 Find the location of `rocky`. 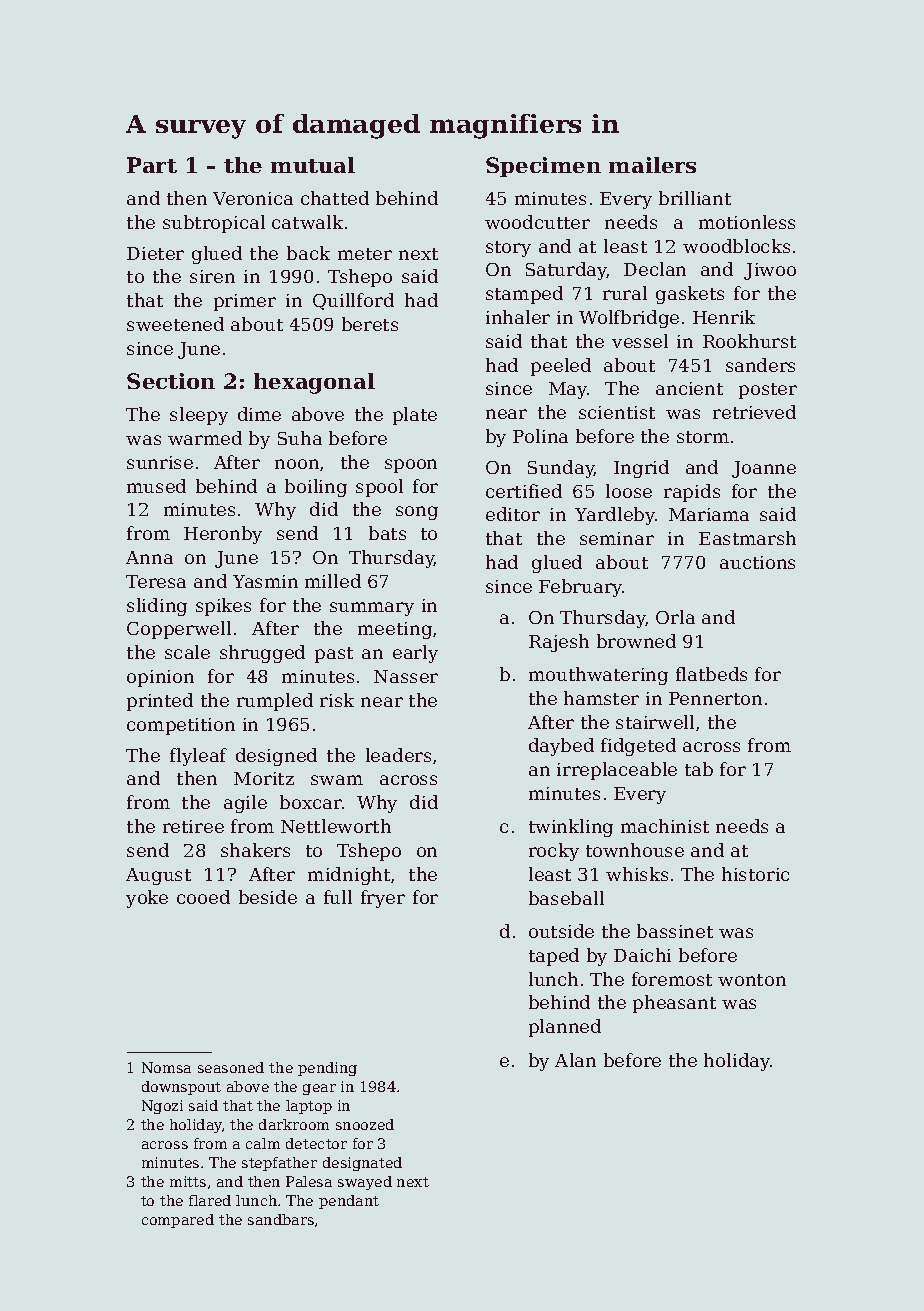

rocky is located at coordinates (554, 852).
